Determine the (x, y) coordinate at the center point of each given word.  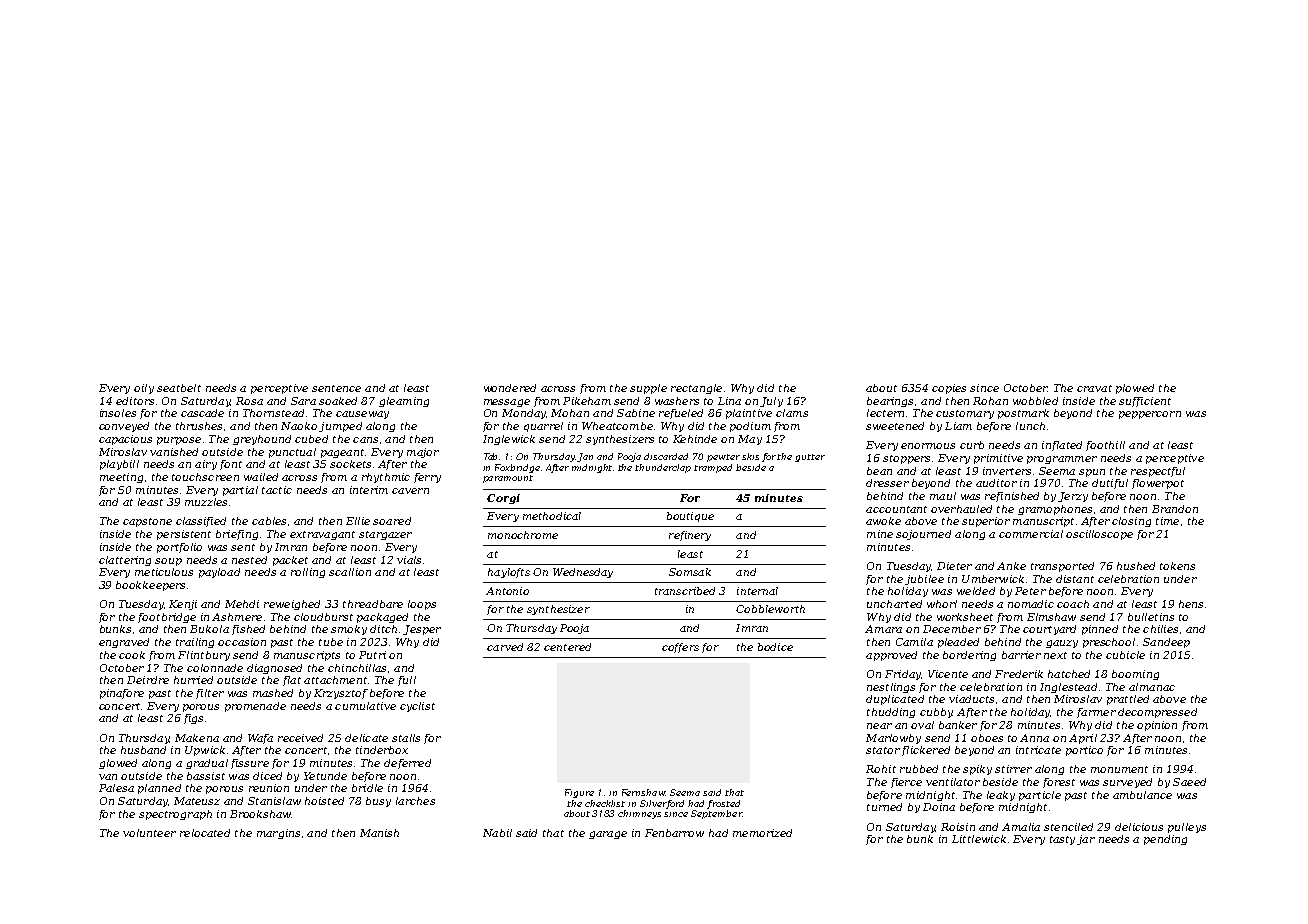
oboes (987, 738)
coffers (680, 648)
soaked (338, 401)
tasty (1062, 840)
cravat (1094, 388)
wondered (510, 388)
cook (132, 655)
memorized (762, 833)
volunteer (149, 833)
